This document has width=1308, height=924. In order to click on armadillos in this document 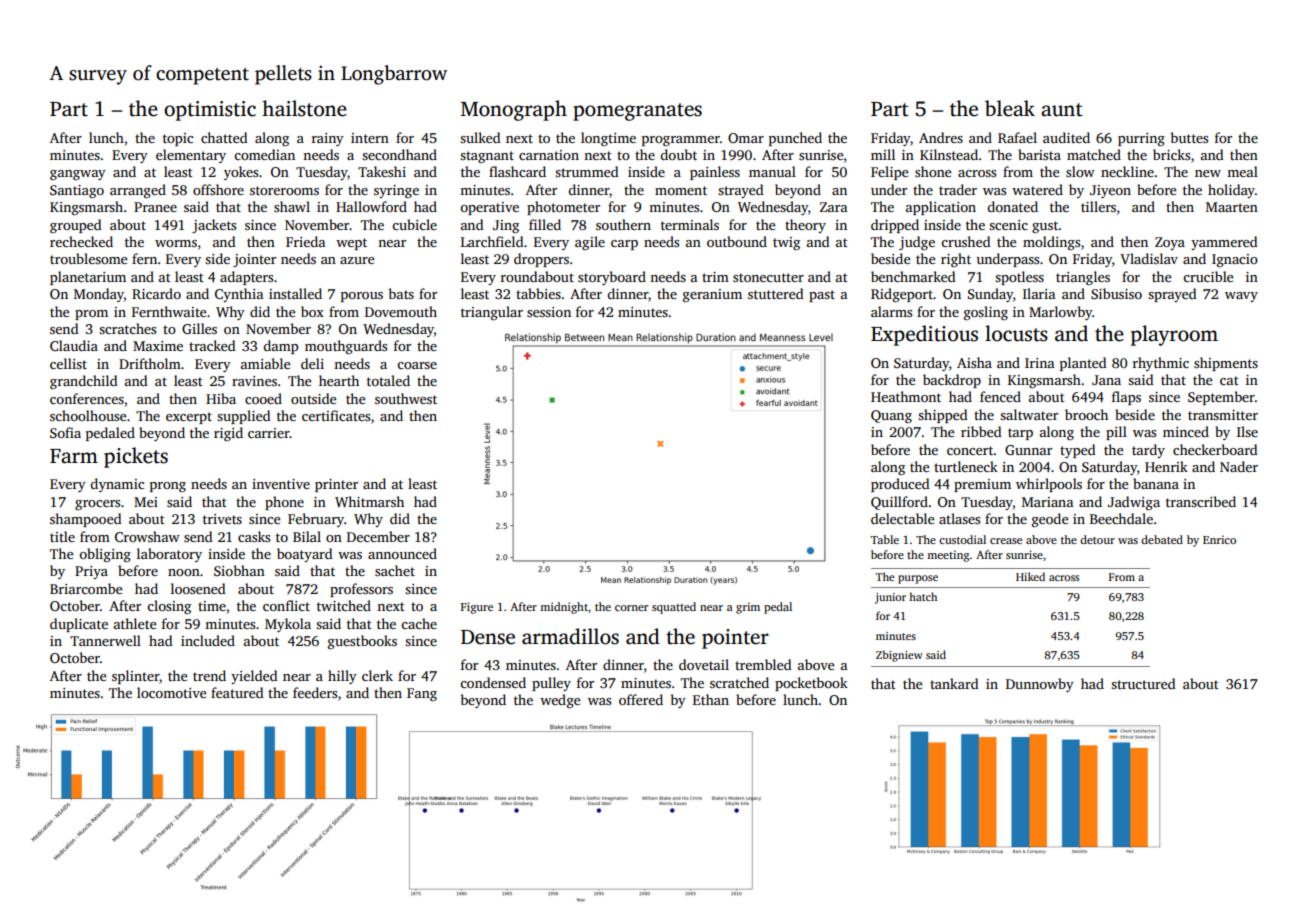, I will do `click(570, 636)`.
